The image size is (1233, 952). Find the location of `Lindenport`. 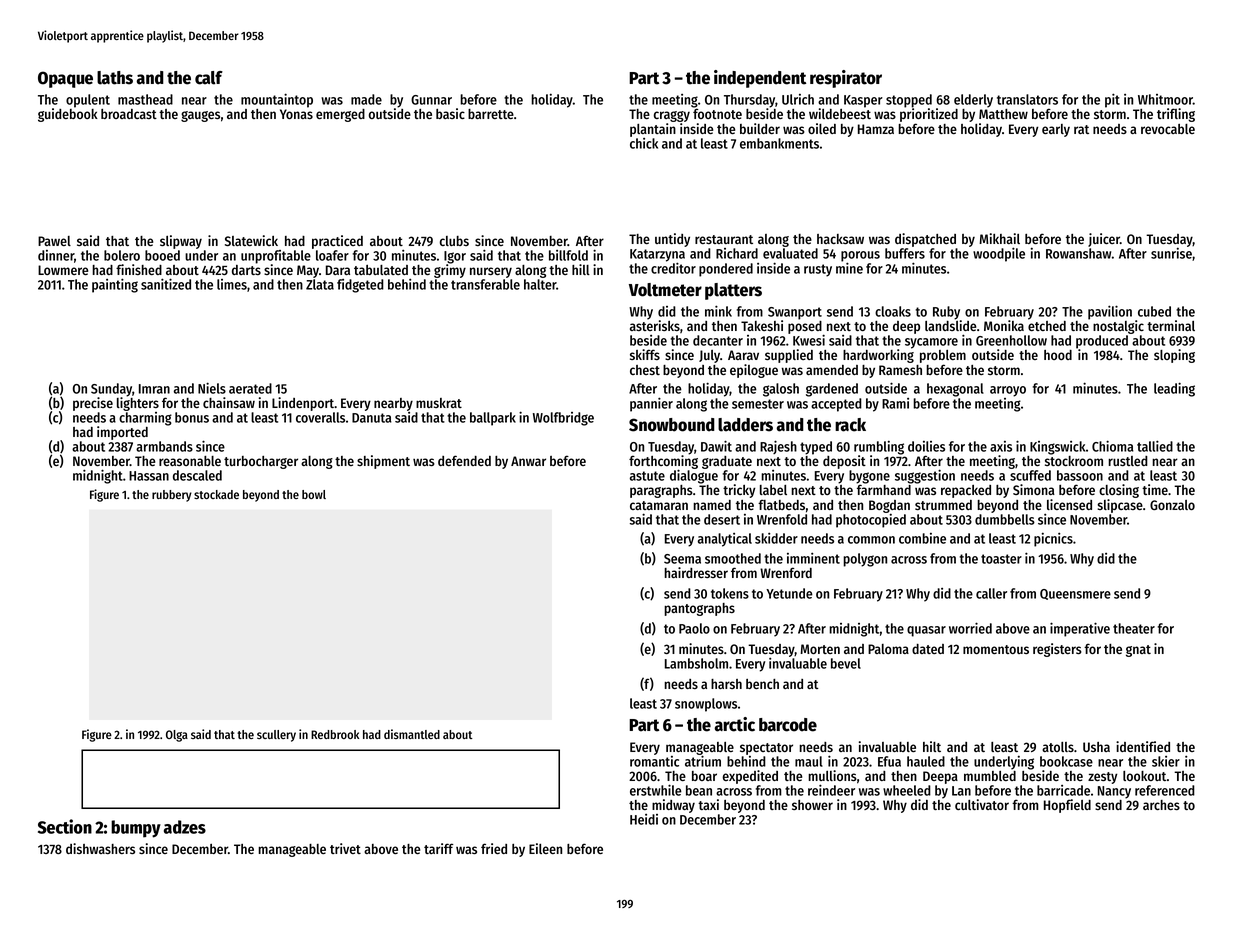

Lindenport is located at coordinates (303, 404).
